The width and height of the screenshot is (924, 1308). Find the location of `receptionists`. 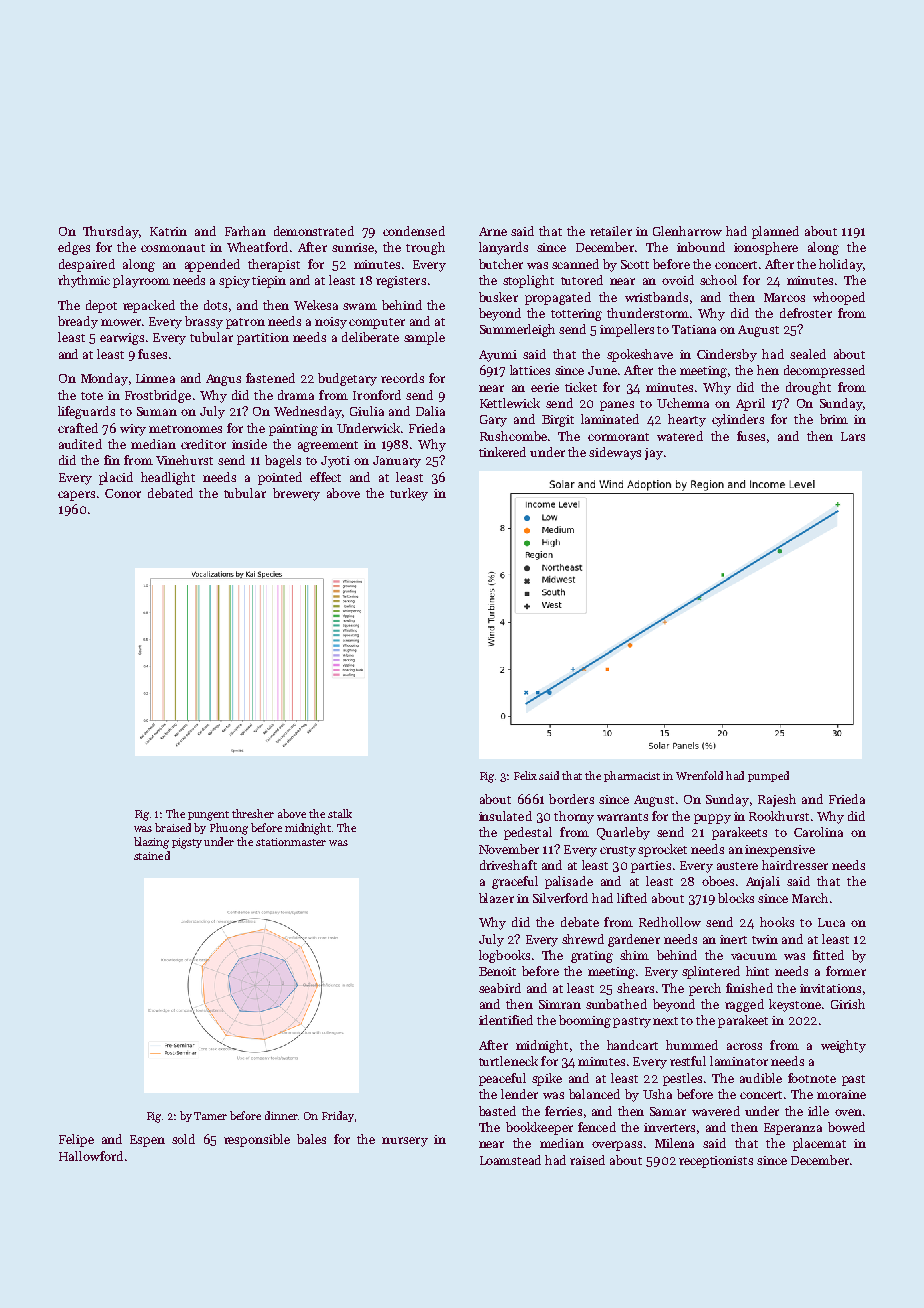

receptionists is located at coordinates (716, 1162).
